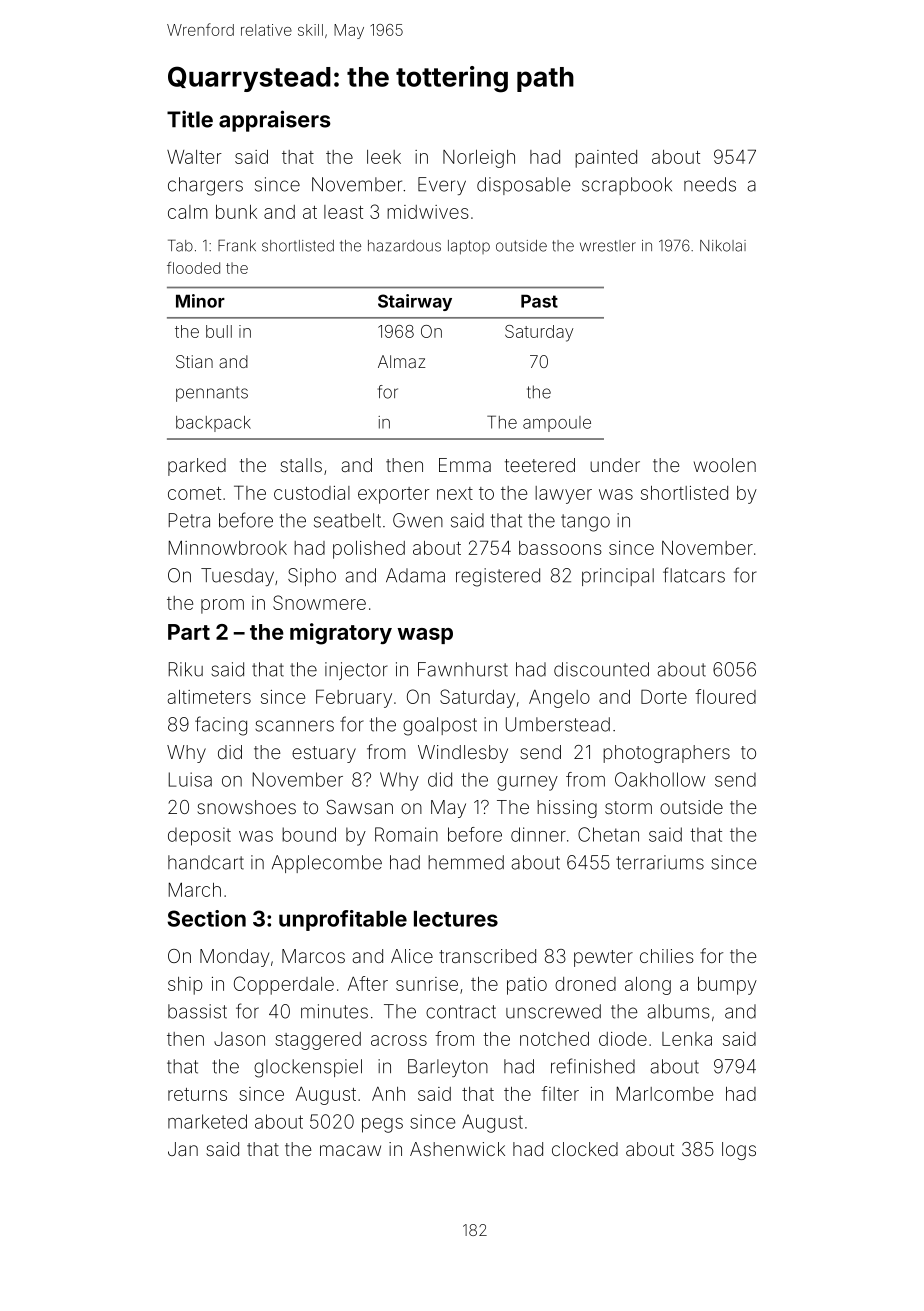 The image size is (924, 1311). Describe the element at coordinates (190, 119) in the image. I see `Title` at that location.
